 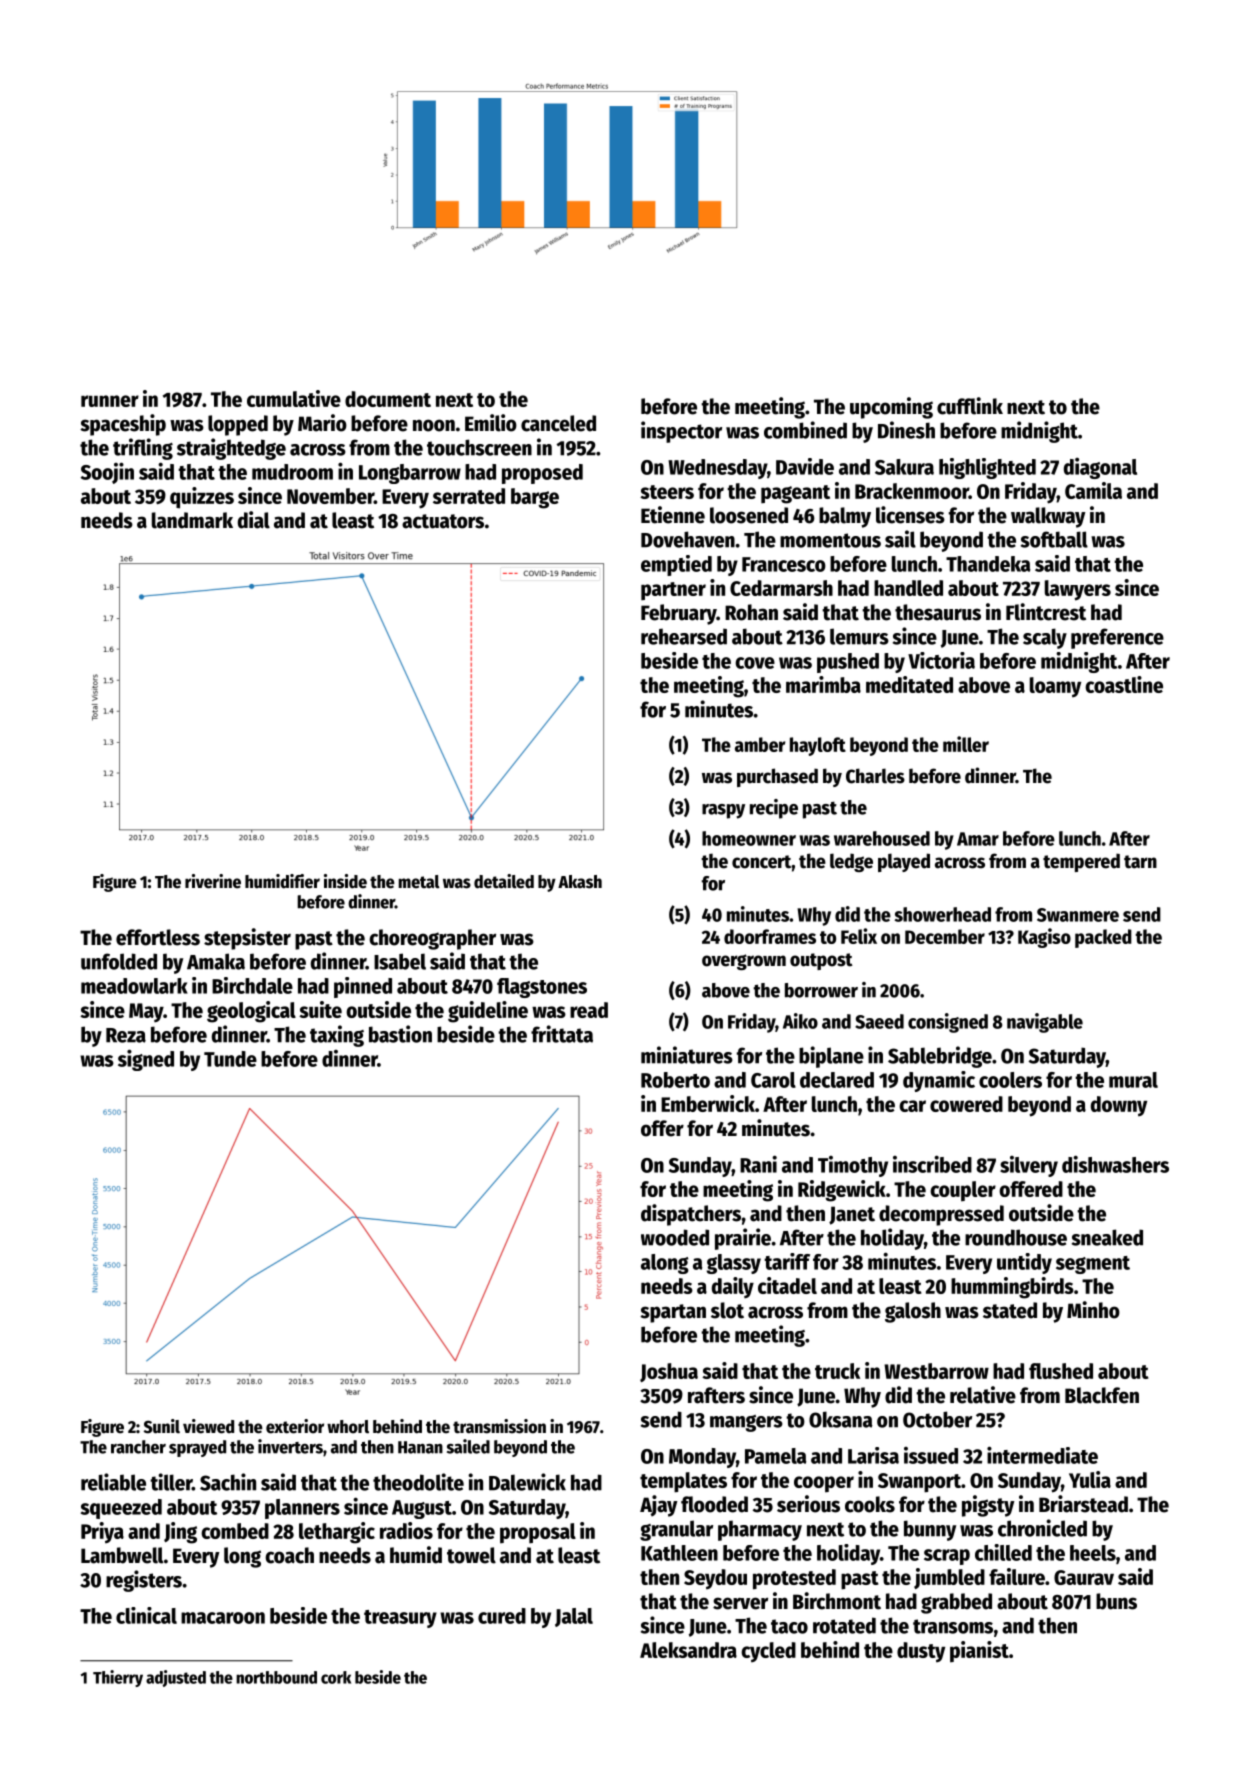 I want to click on Blackfen, so click(x=1102, y=1395).
